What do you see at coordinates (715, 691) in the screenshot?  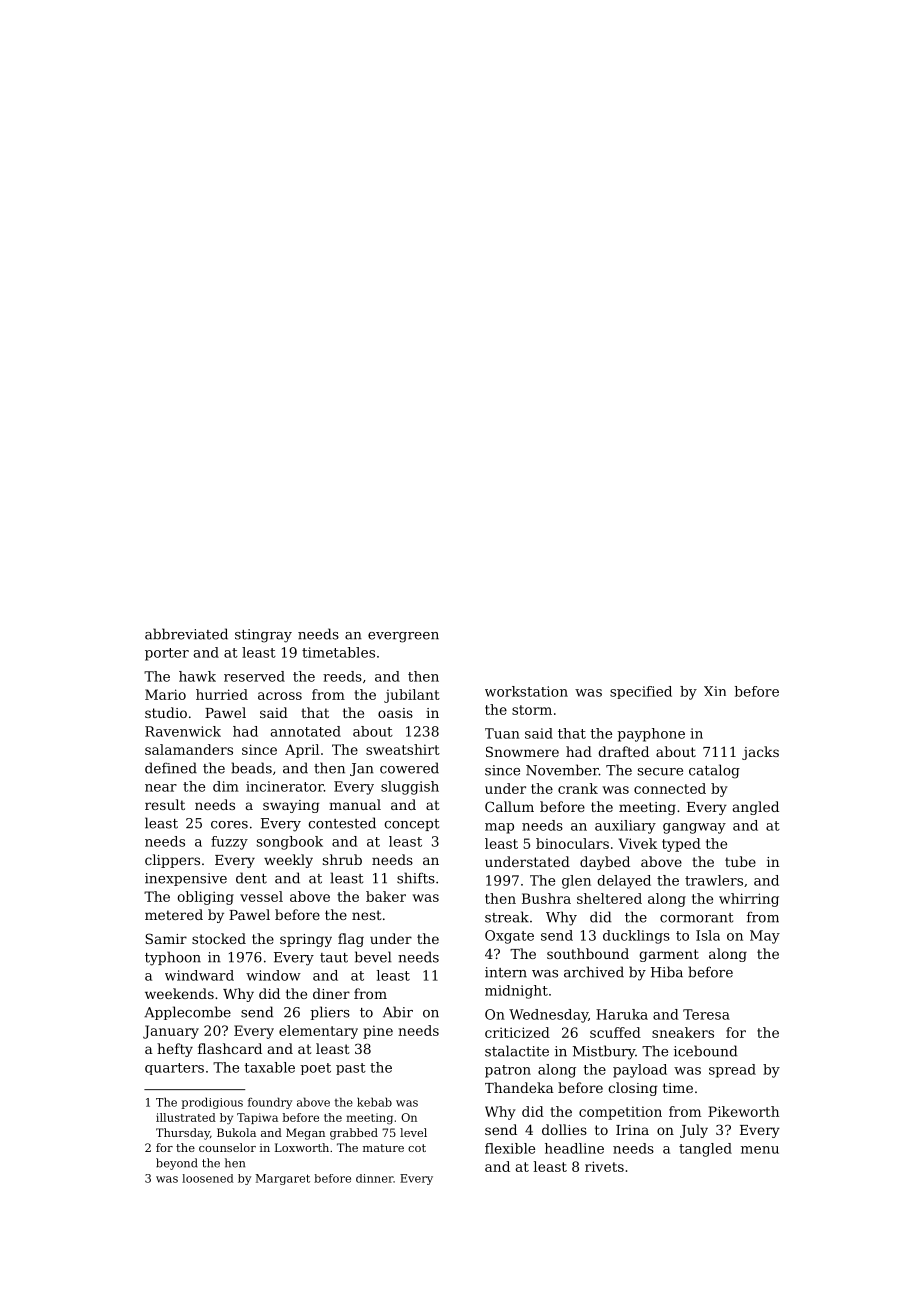 I see `Xin` at bounding box center [715, 691].
